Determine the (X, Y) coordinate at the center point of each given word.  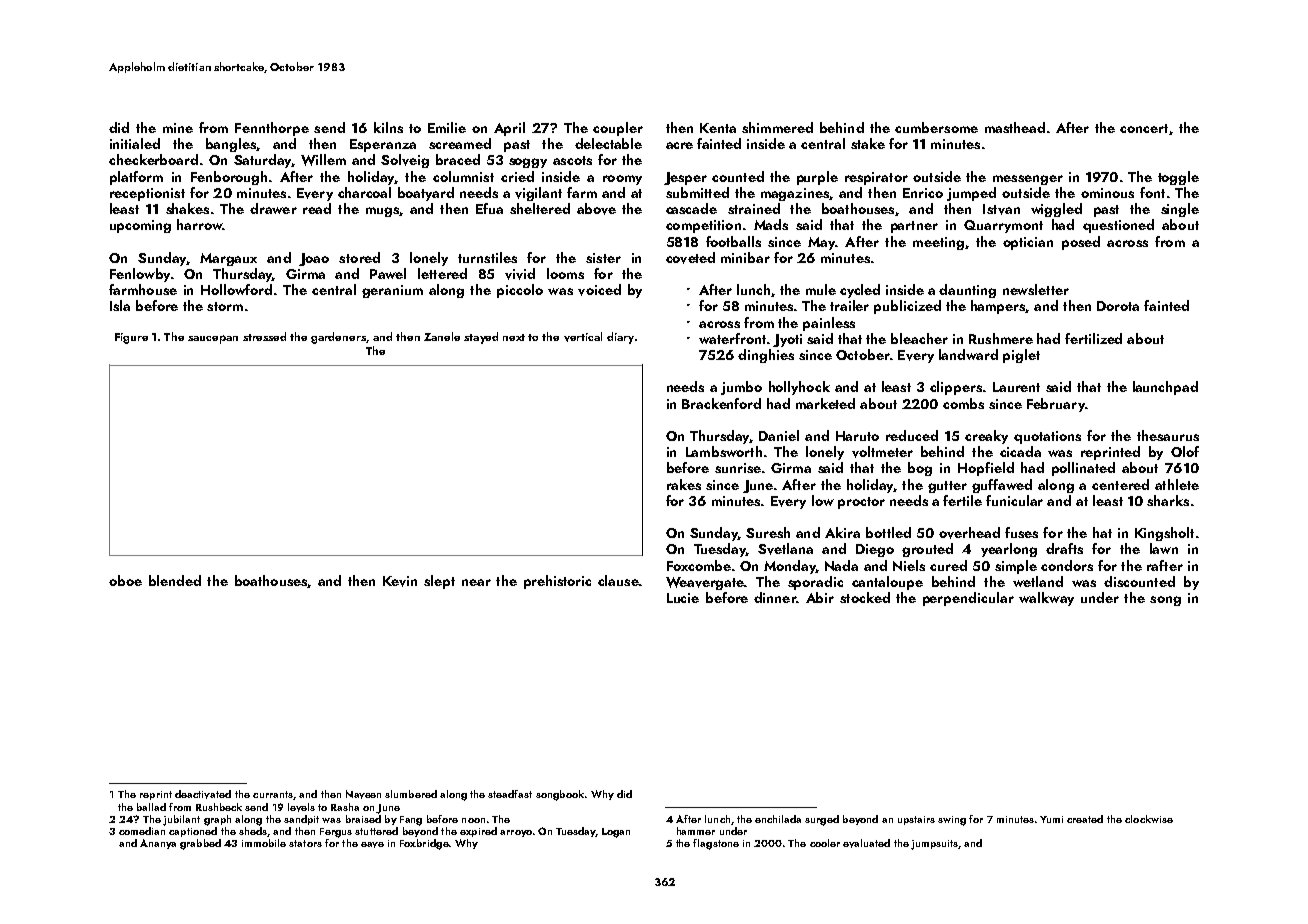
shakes (187, 208)
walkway (1046, 599)
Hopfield (986, 469)
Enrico (923, 193)
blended (175, 580)
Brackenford (721, 403)
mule (821, 289)
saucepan (213, 339)
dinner (775, 597)
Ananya (158, 844)
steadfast (510, 794)
